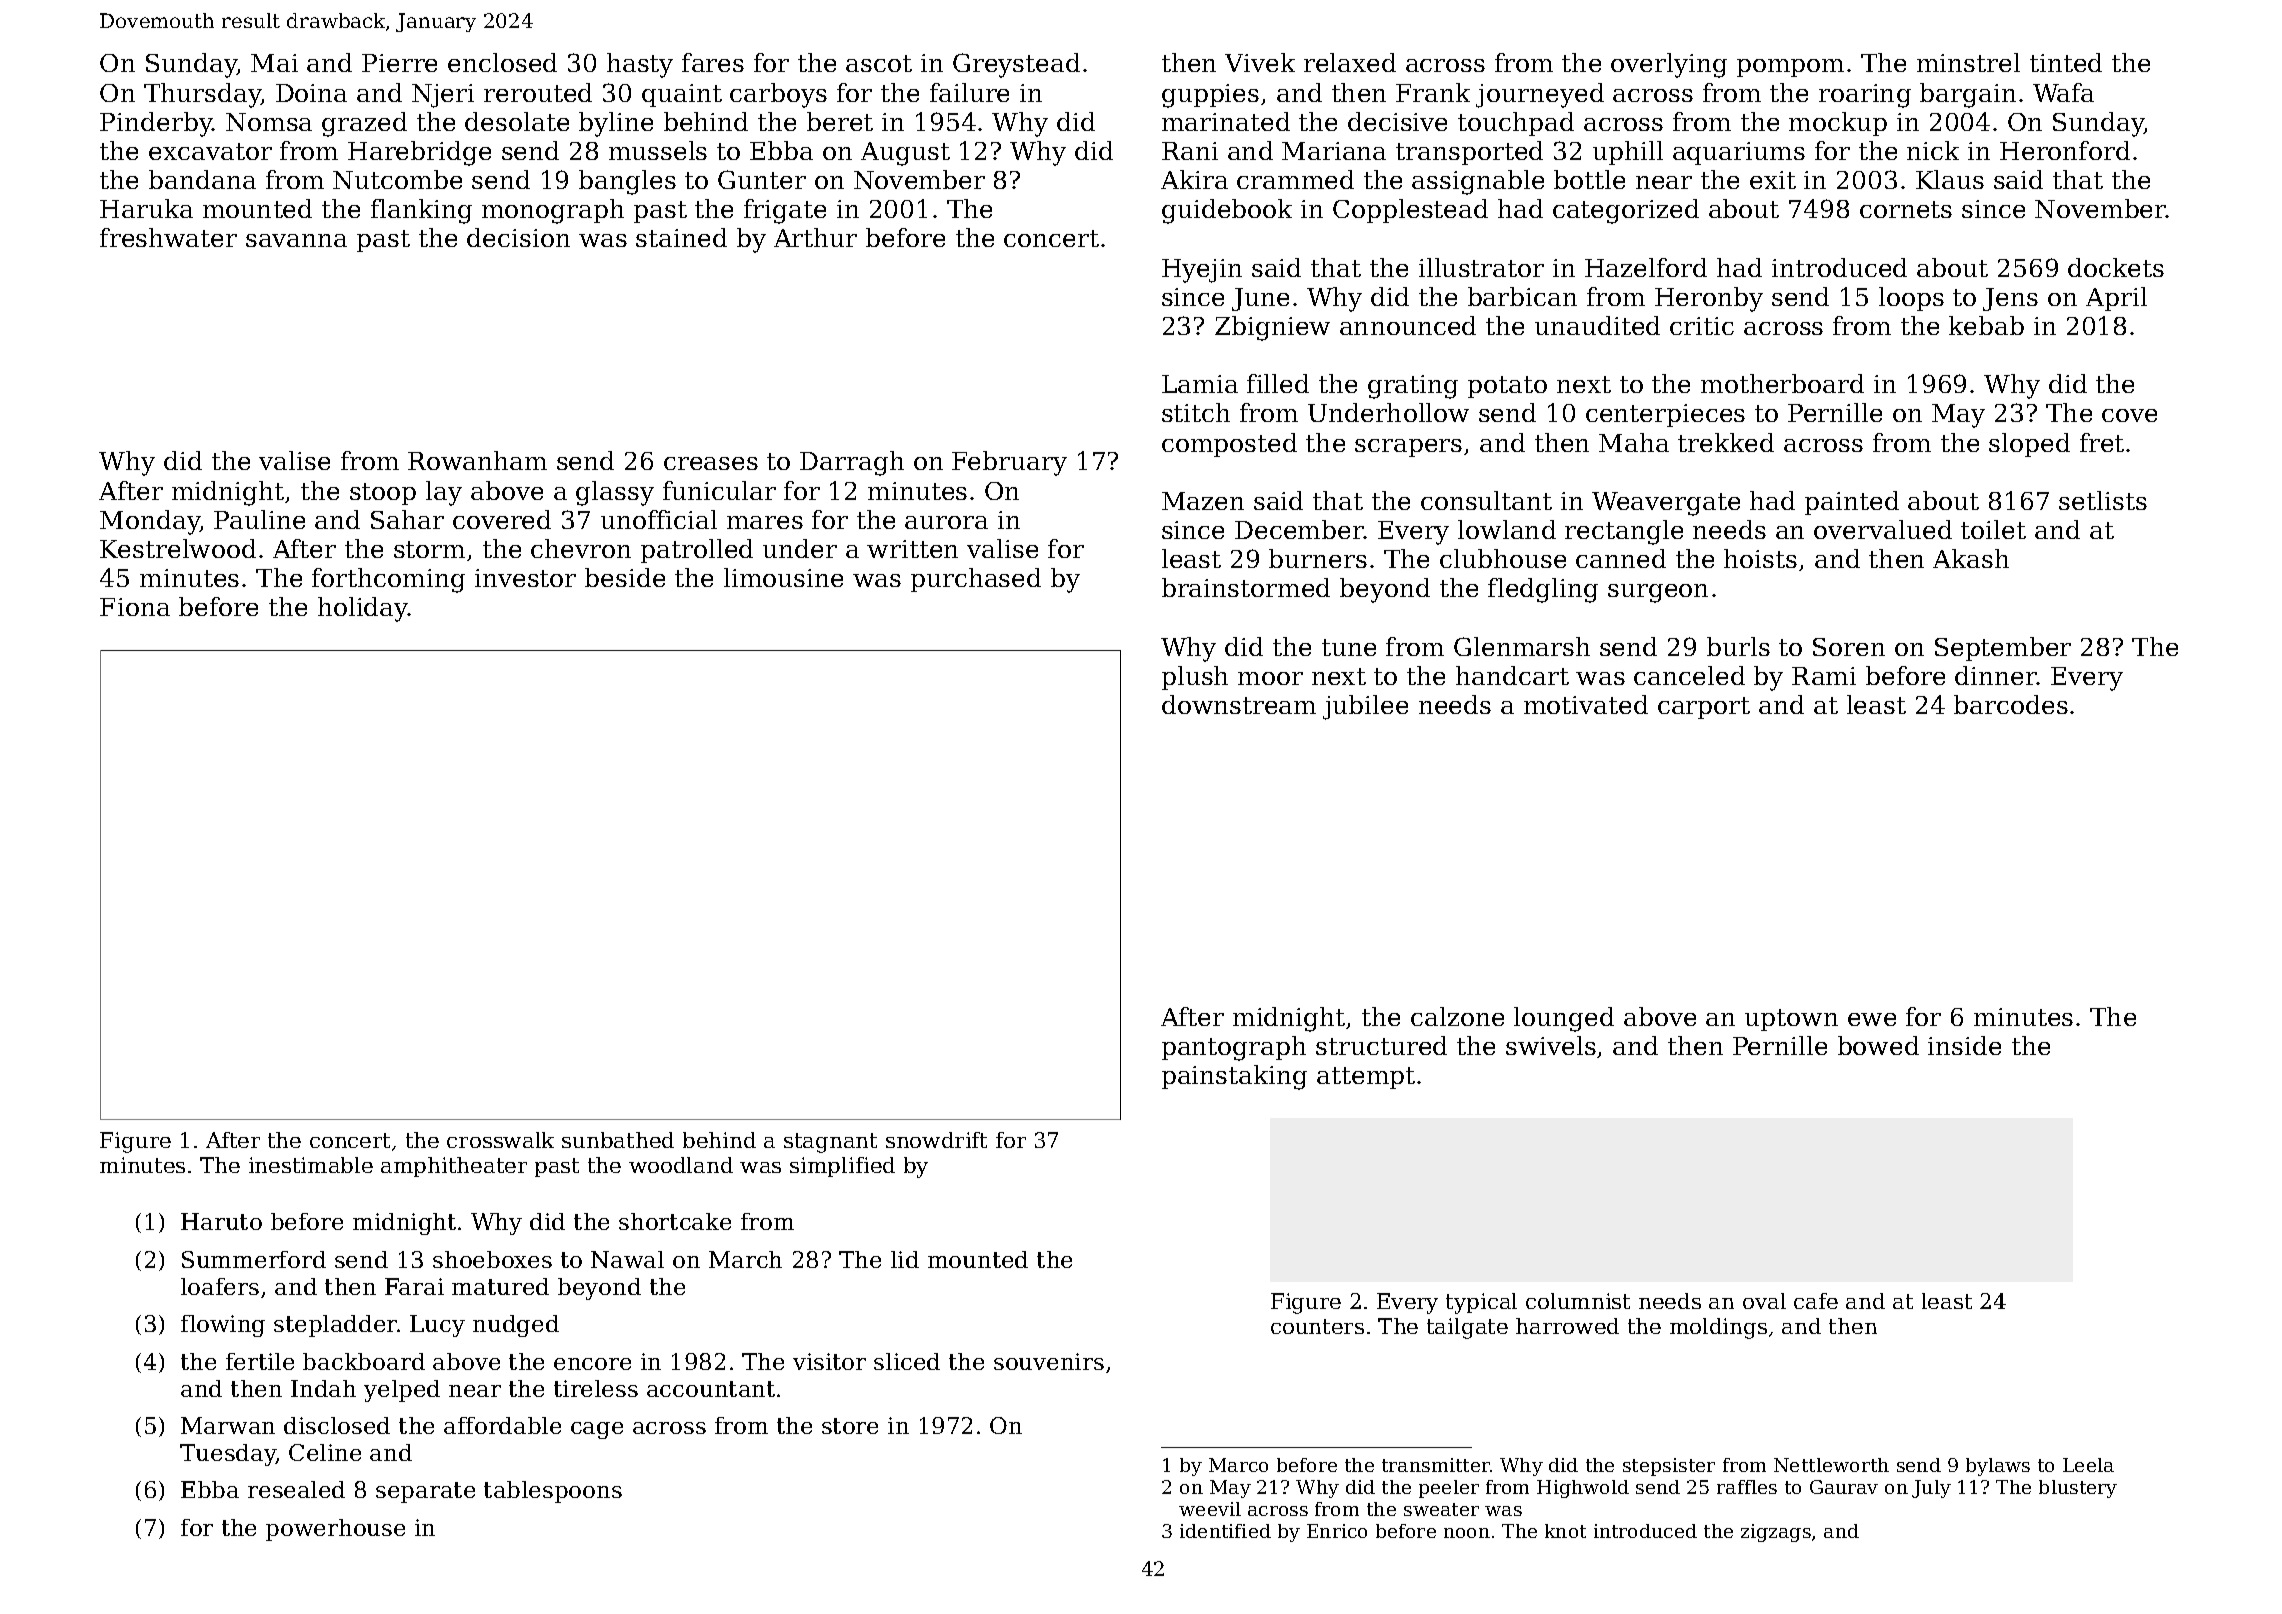  Describe the element at coordinates (1782, 383) in the image. I see `motherboard` at that location.
